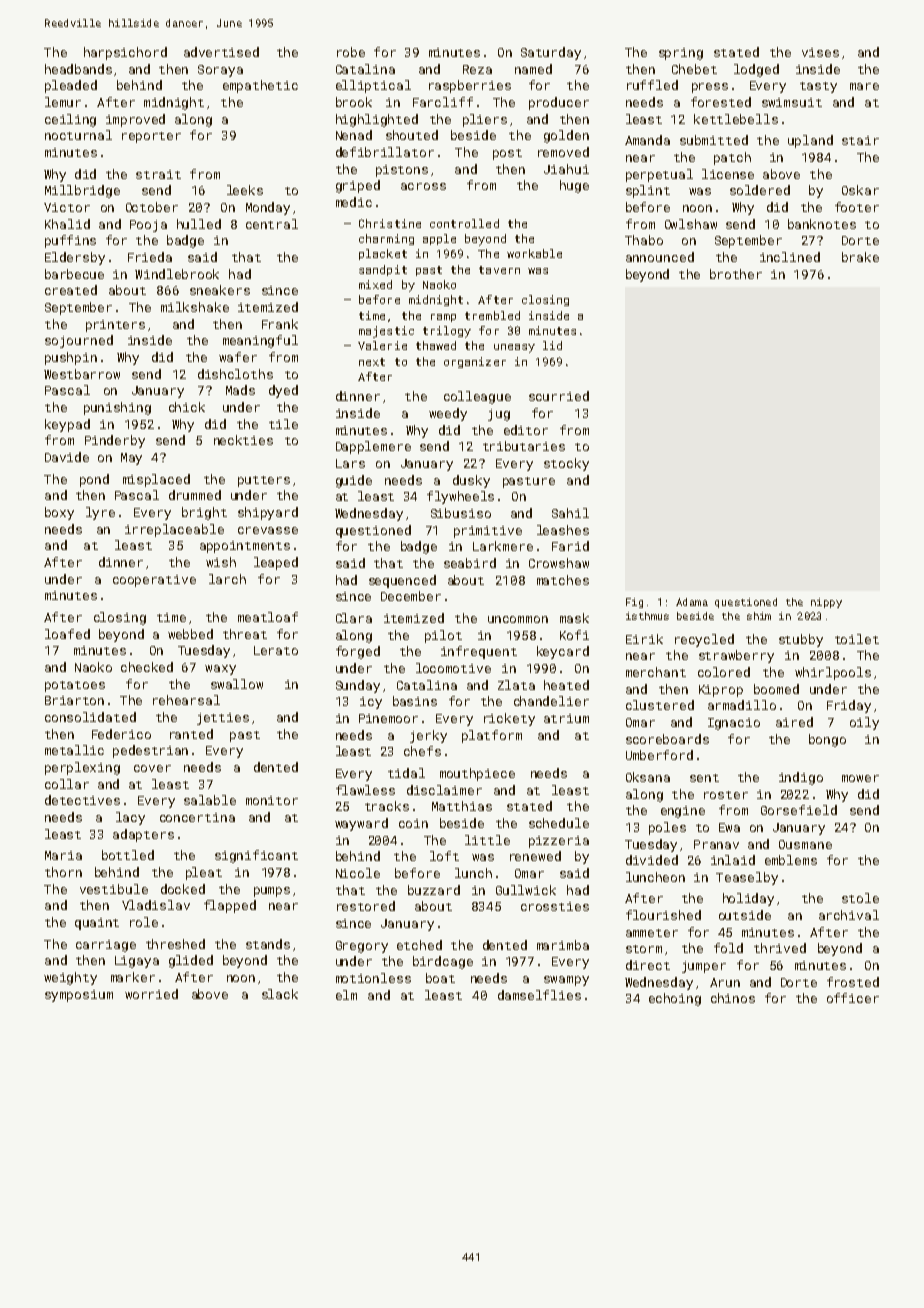  What do you see at coordinates (475, 362) in the document?
I see `organizer` at bounding box center [475, 362].
